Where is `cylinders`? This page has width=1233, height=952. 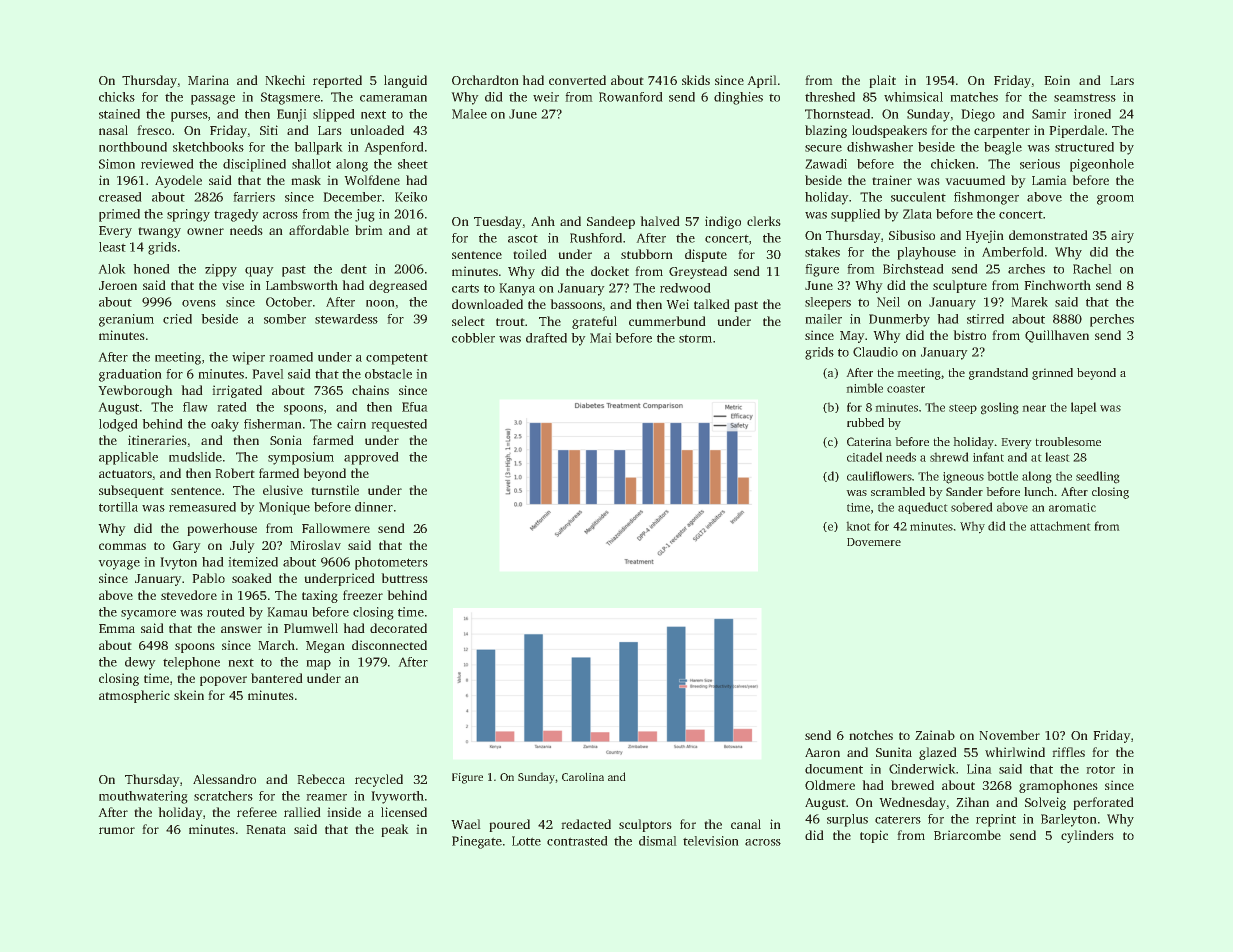 cylinders is located at coordinates (1087, 836).
